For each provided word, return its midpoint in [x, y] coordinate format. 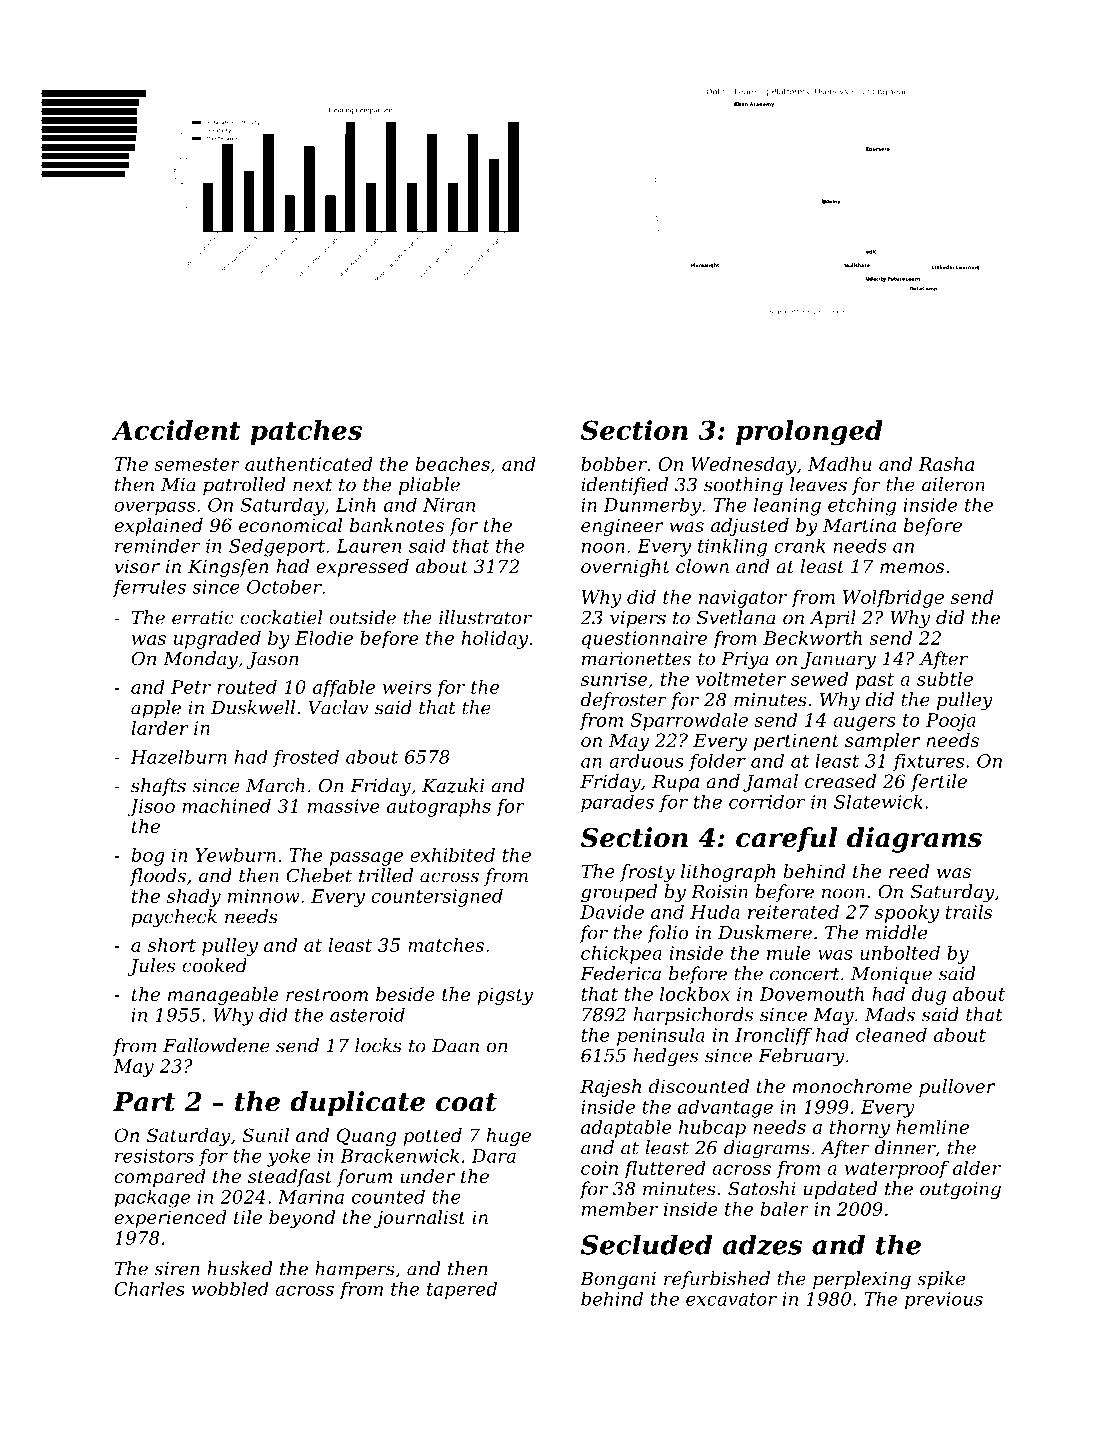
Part [144, 1102]
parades [617, 804]
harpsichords [693, 1016]
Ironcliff [773, 1037]
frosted [306, 758]
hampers [355, 1270]
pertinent [796, 742]
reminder [158, 546]
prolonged [809, 433]
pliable [429, 486]
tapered [462, 1291]
